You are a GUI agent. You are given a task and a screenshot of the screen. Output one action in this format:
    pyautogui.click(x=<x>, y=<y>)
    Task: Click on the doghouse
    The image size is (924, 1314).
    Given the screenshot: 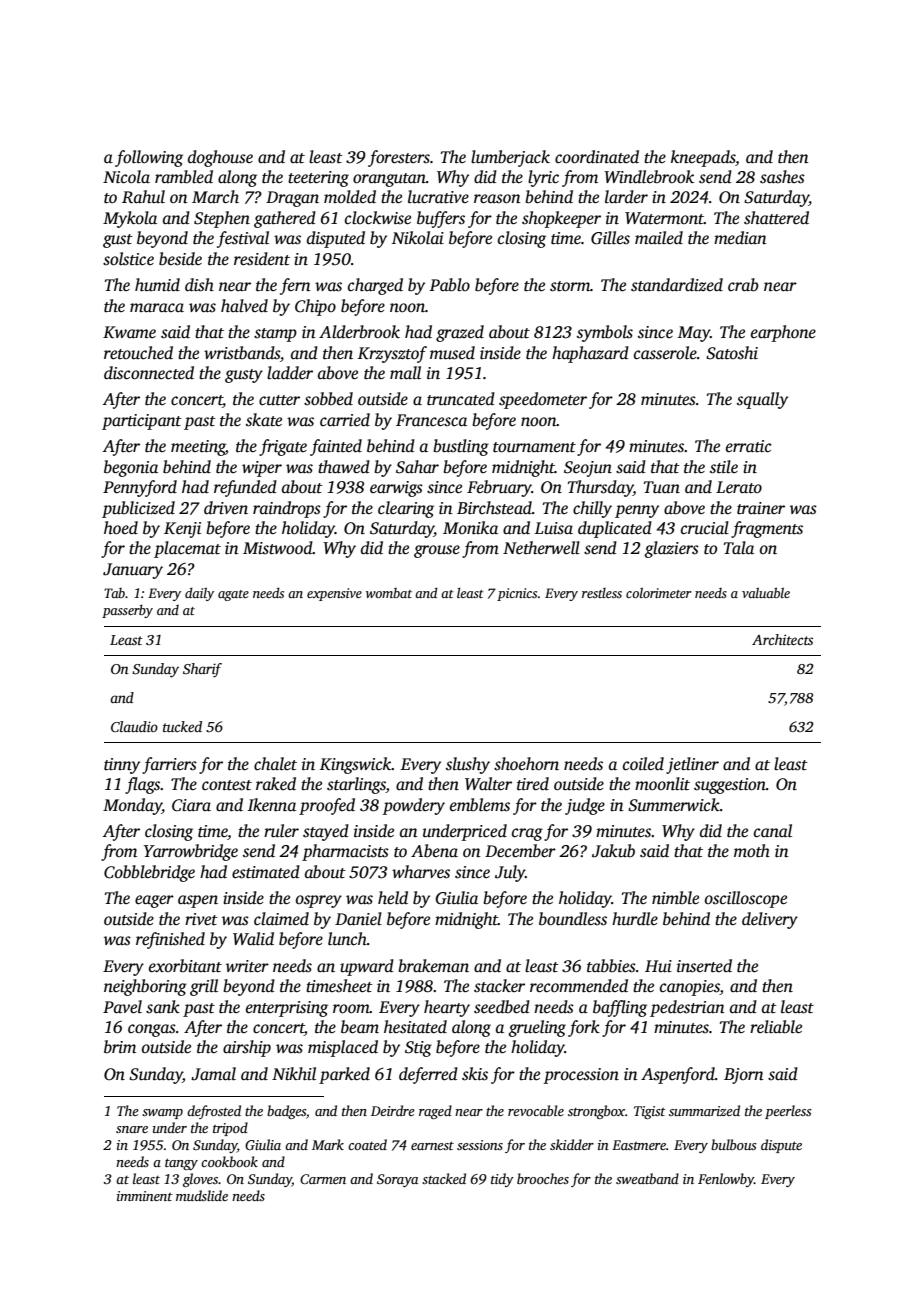 What is the action you would take?
    pyautogui.click(x=220, y=158)
